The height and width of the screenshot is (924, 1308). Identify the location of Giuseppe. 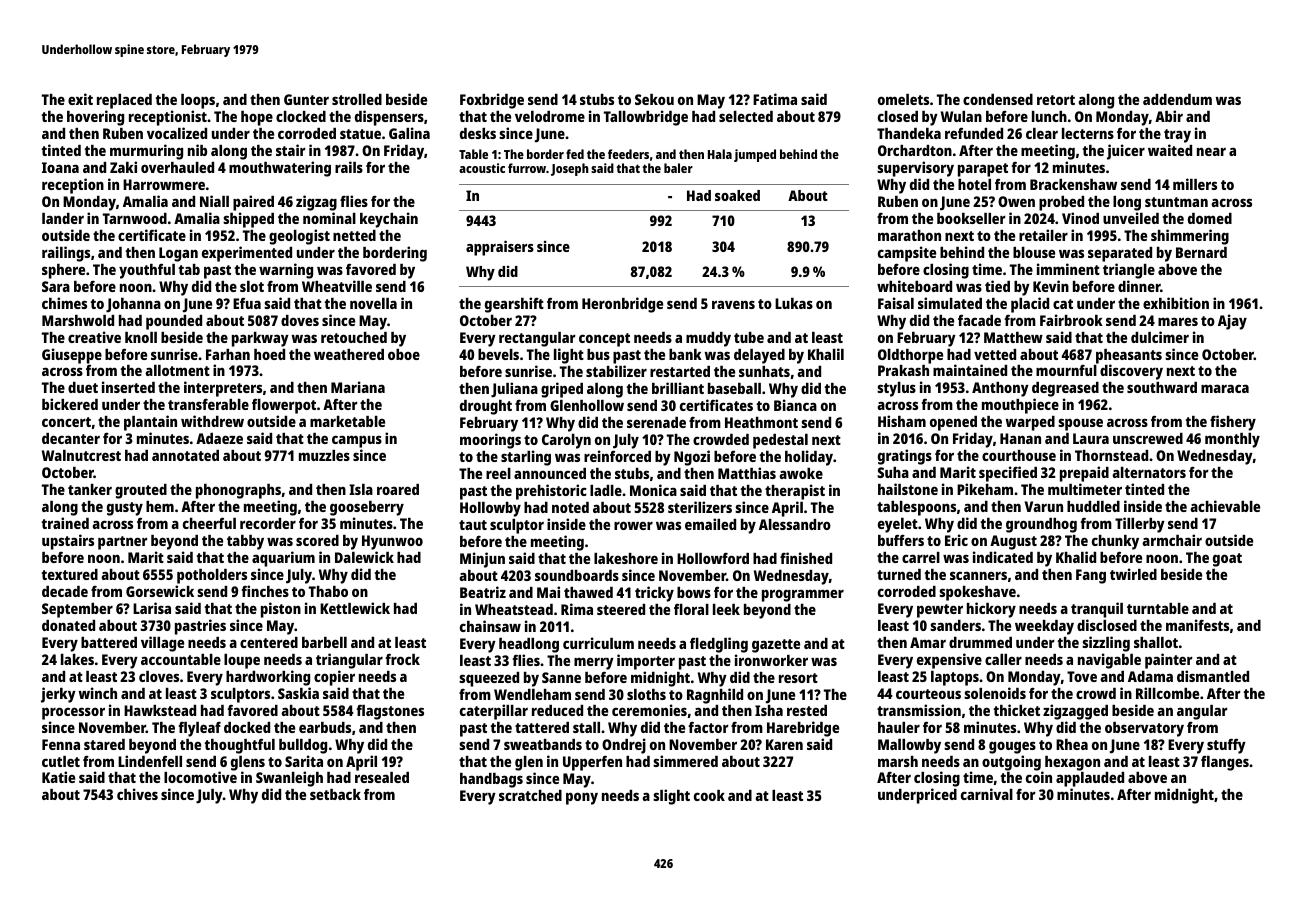
(72, 356).
